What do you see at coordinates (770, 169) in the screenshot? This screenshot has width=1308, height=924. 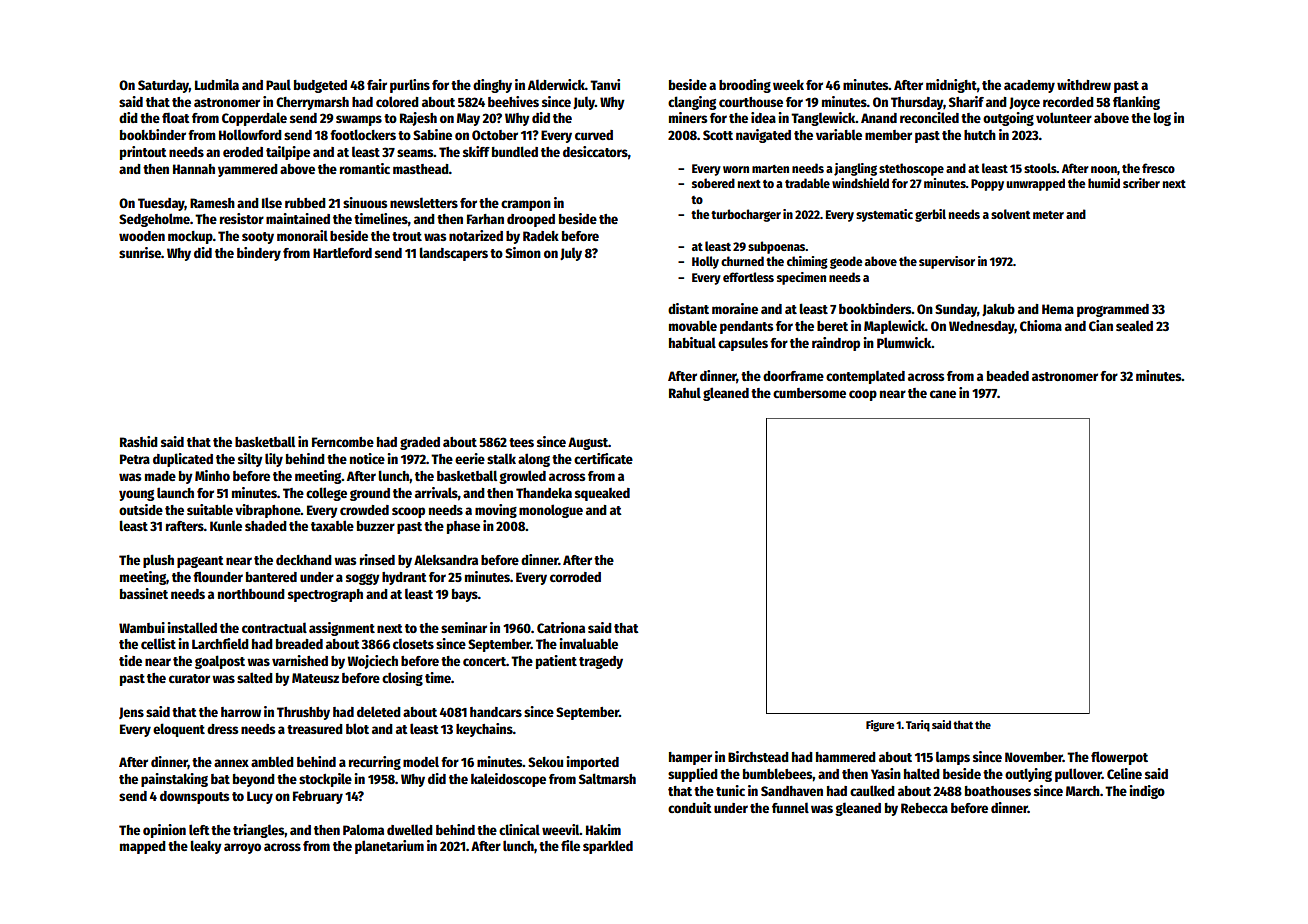 I see `marten` at bounding box center [770, 169].
